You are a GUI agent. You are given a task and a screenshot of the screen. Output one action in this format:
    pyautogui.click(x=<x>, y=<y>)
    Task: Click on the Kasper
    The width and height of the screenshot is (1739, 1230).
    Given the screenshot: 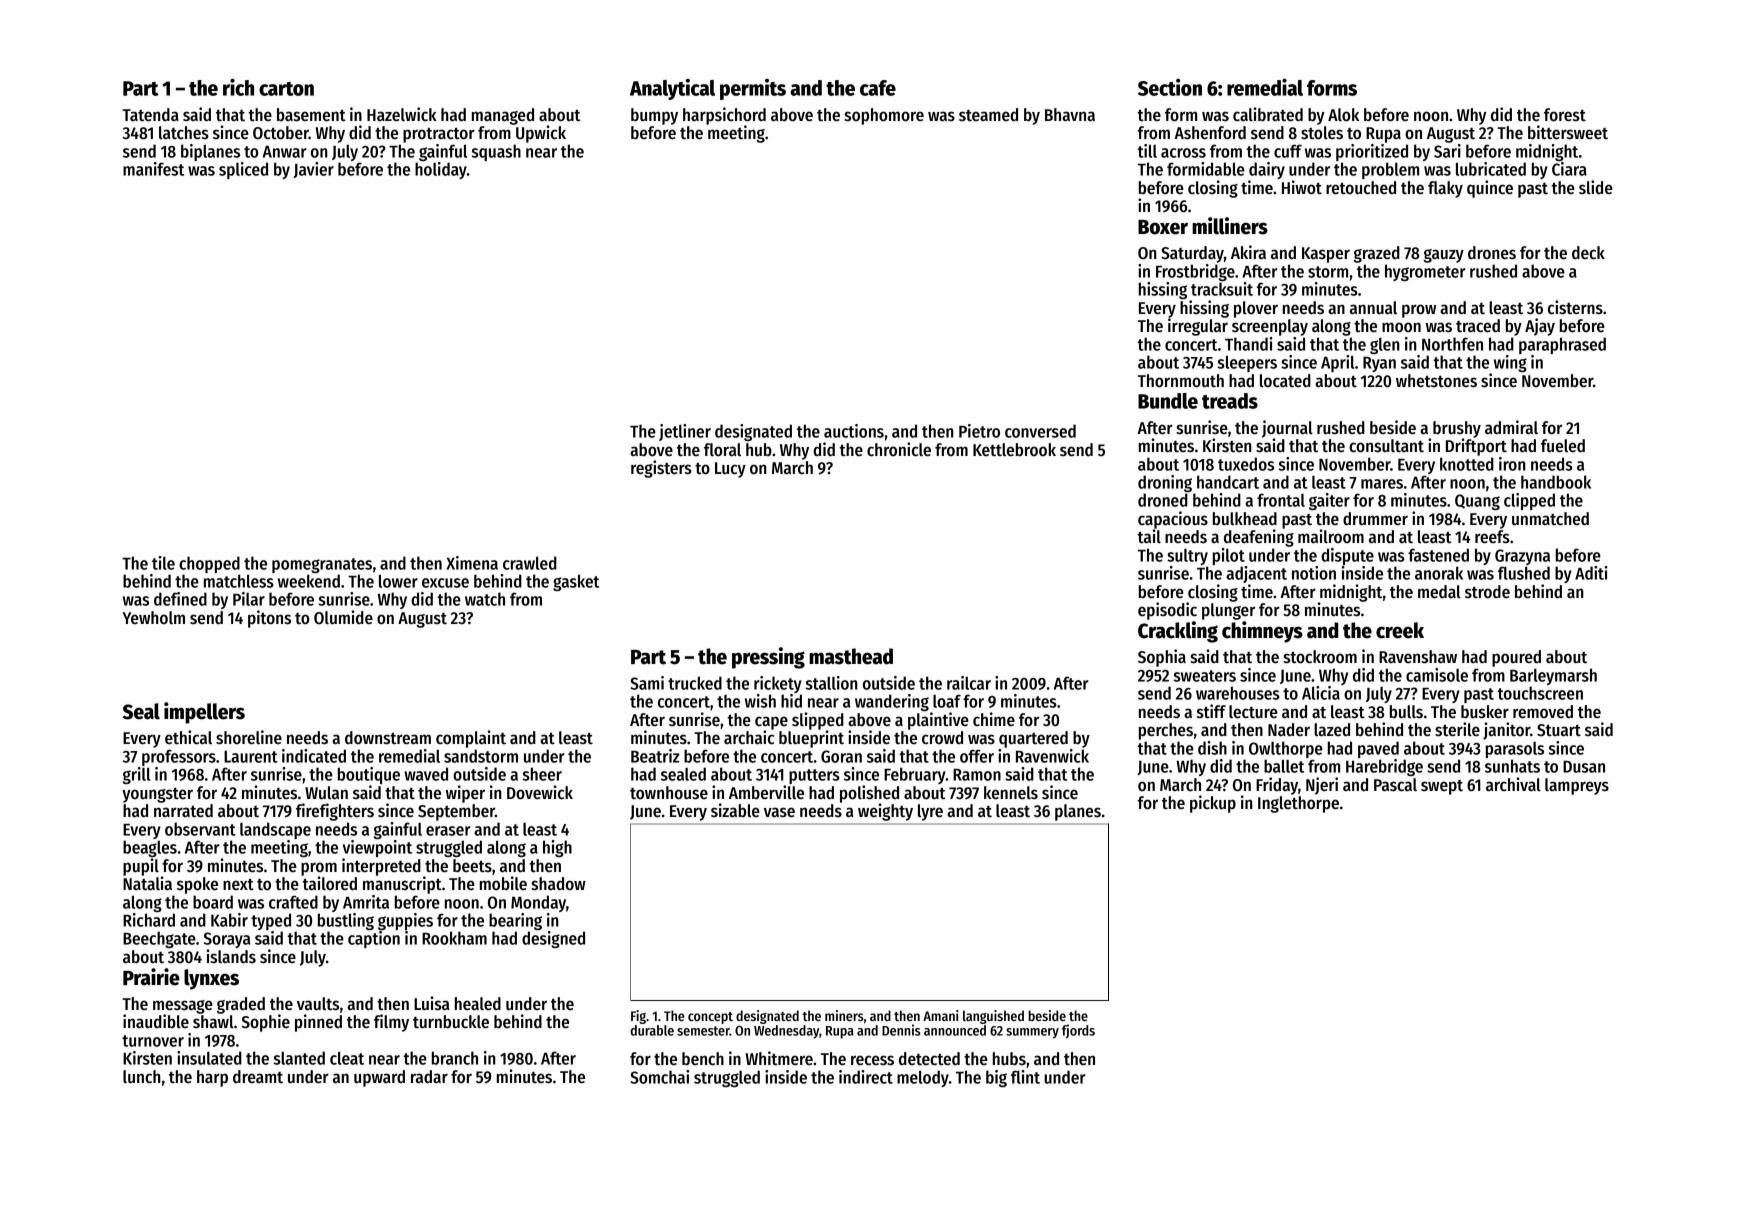 What is the action you would take?
    pyautogui.click(x=1326, y=255)
